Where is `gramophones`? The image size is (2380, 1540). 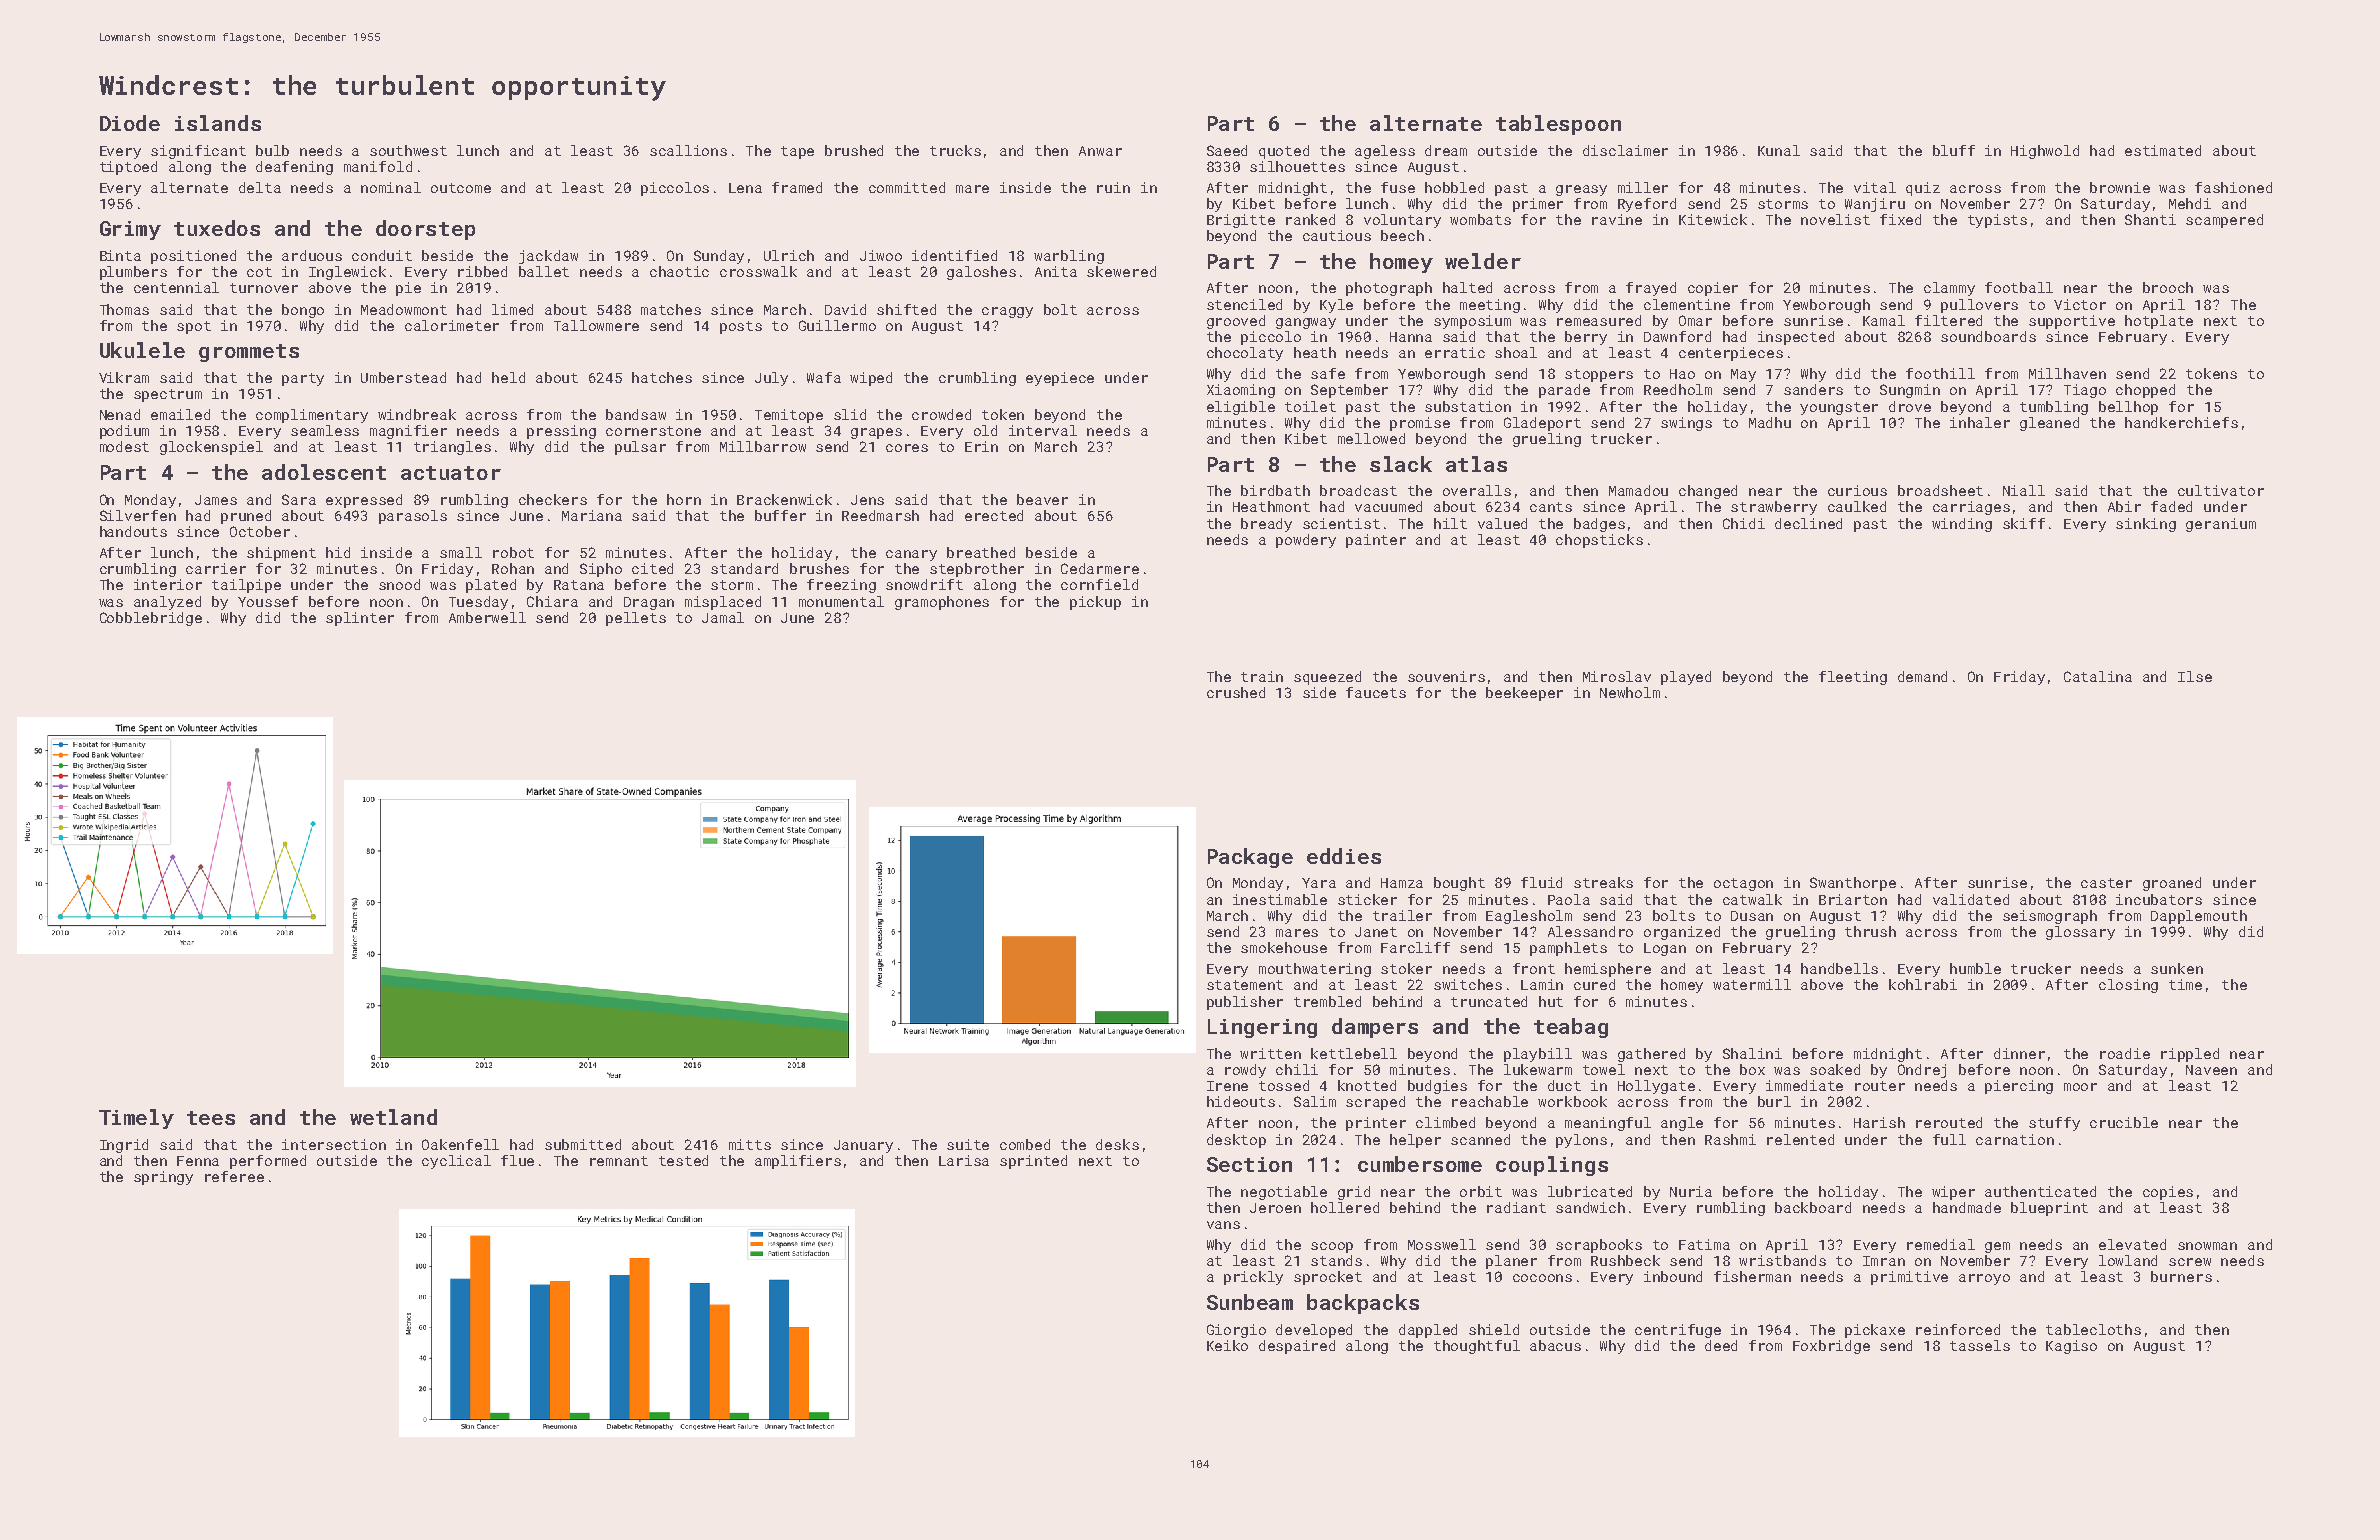
gramophones is located at coordinates (942, 603).
